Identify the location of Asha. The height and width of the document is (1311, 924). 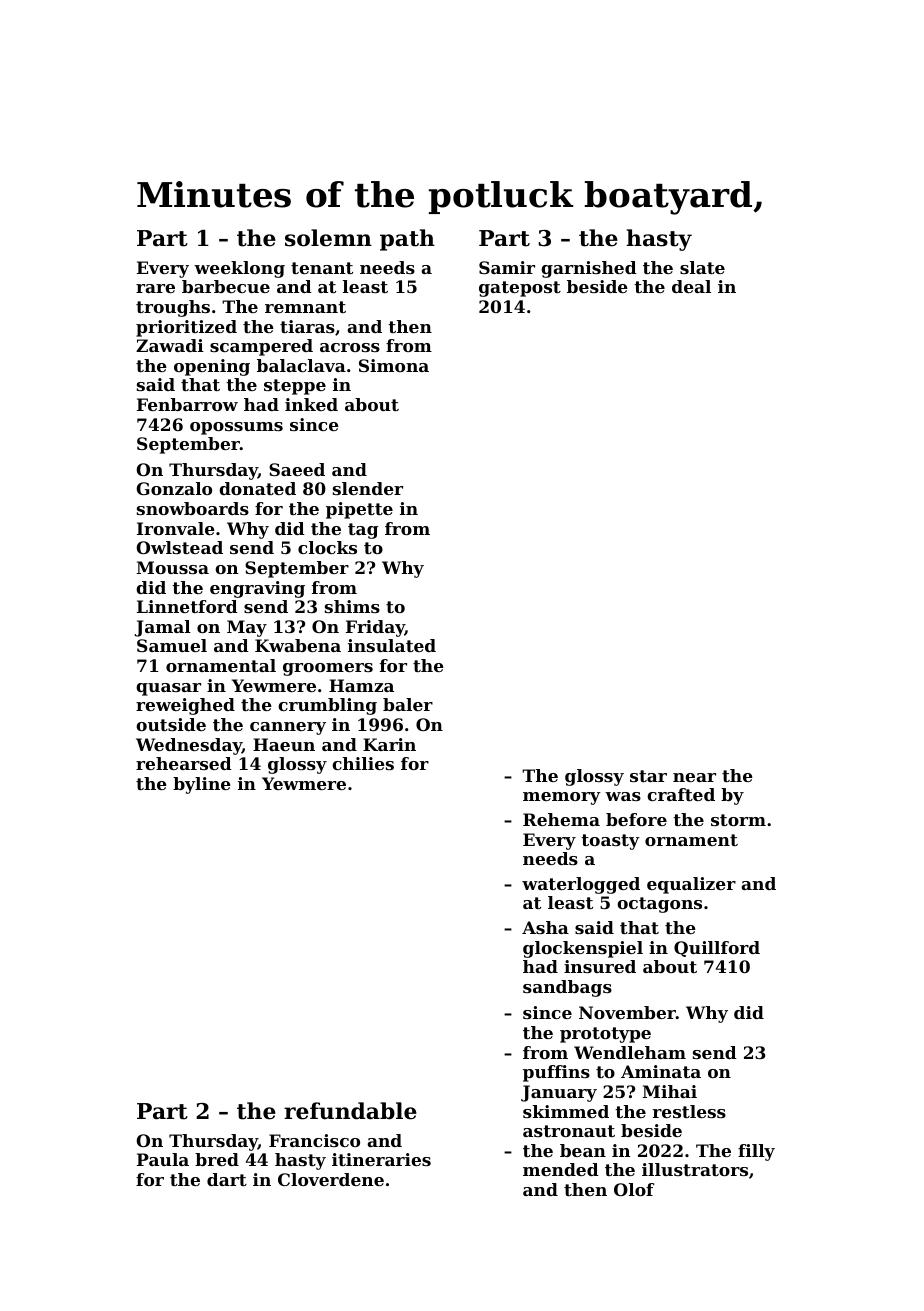
(545, 927).
